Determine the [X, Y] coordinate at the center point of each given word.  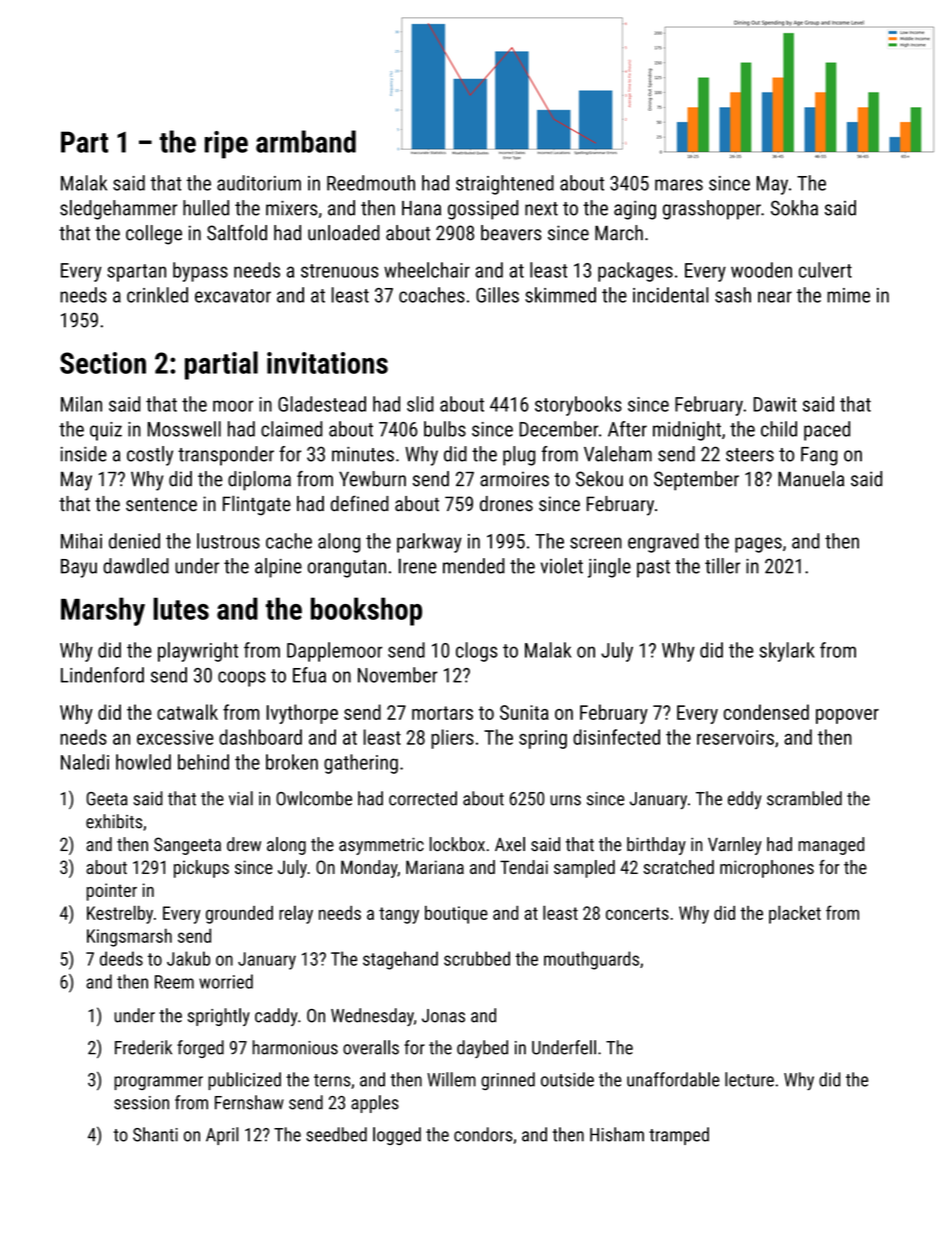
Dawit [775, 404]
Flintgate [257, 505]
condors [483, 1134]
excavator [233, 296]
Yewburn [372, 479]
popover [847, 716]
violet [562, 566]
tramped [679, 1136]
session [141, 1103]
